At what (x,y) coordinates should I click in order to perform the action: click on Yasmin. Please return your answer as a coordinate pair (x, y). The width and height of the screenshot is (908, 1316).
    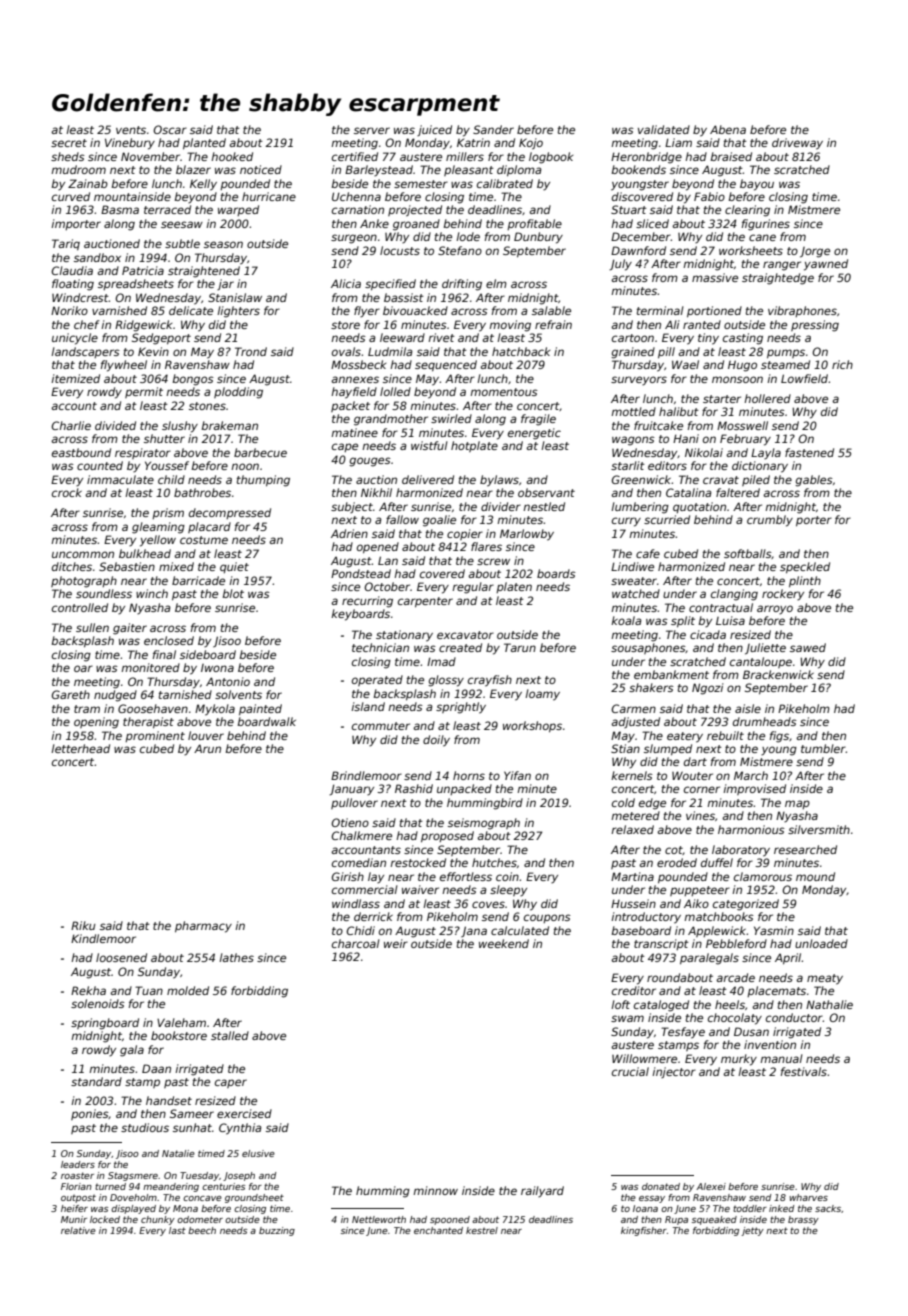
    Looking at the image, I should click on (774, 930).
